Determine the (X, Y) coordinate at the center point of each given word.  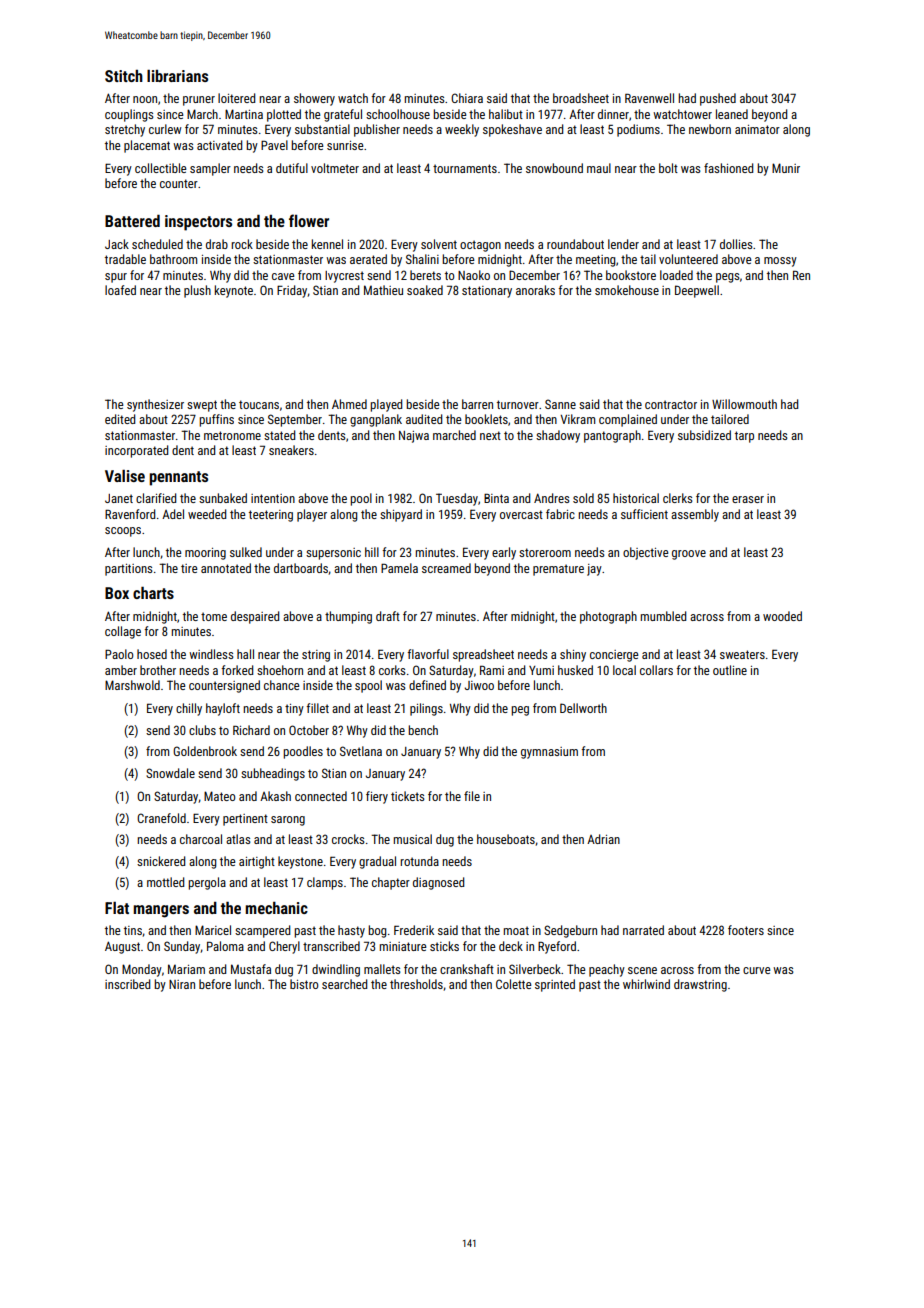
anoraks (535, 290)
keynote (234, 291)
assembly (695, 515)
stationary (487, 292)
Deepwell (697, 291)
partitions (129, 570)
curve (757, 970)
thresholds (416, 984)
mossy (780, 262)
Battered (132, 220)
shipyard (401, 515)
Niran (182, 984)
